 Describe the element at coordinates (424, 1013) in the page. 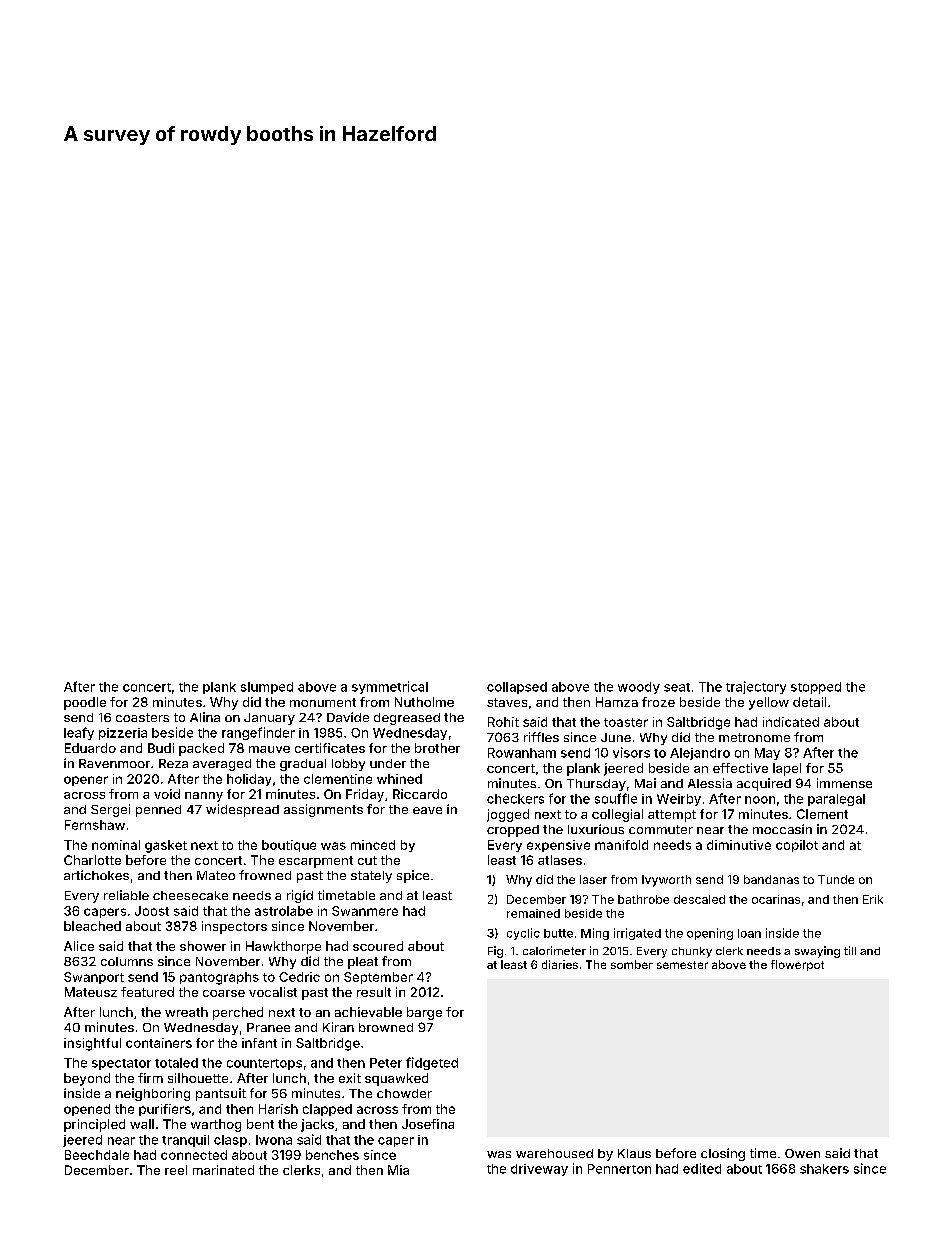

I see `barge` at that location.
